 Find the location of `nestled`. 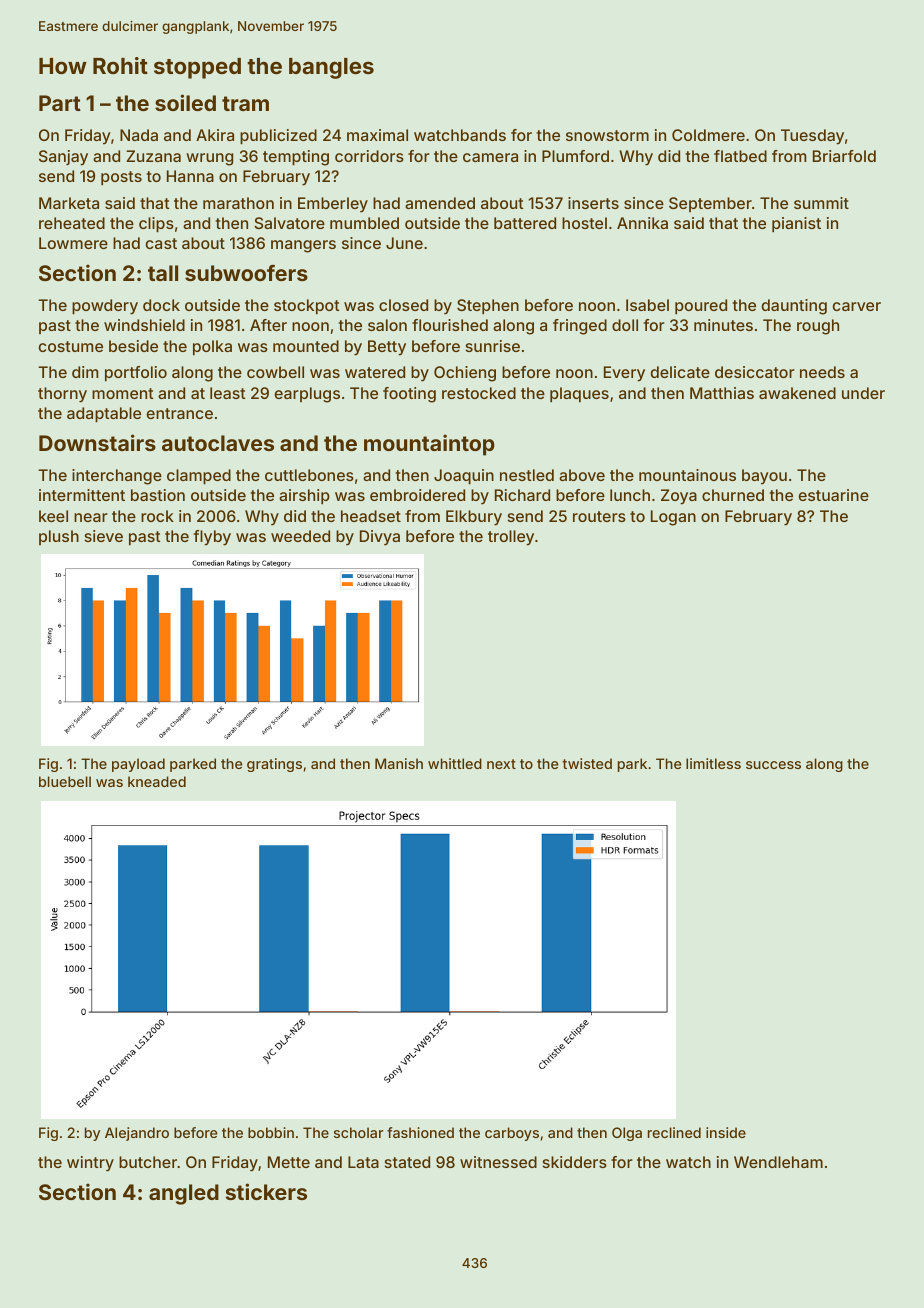

nestled is located at coordinates (527, 475).
